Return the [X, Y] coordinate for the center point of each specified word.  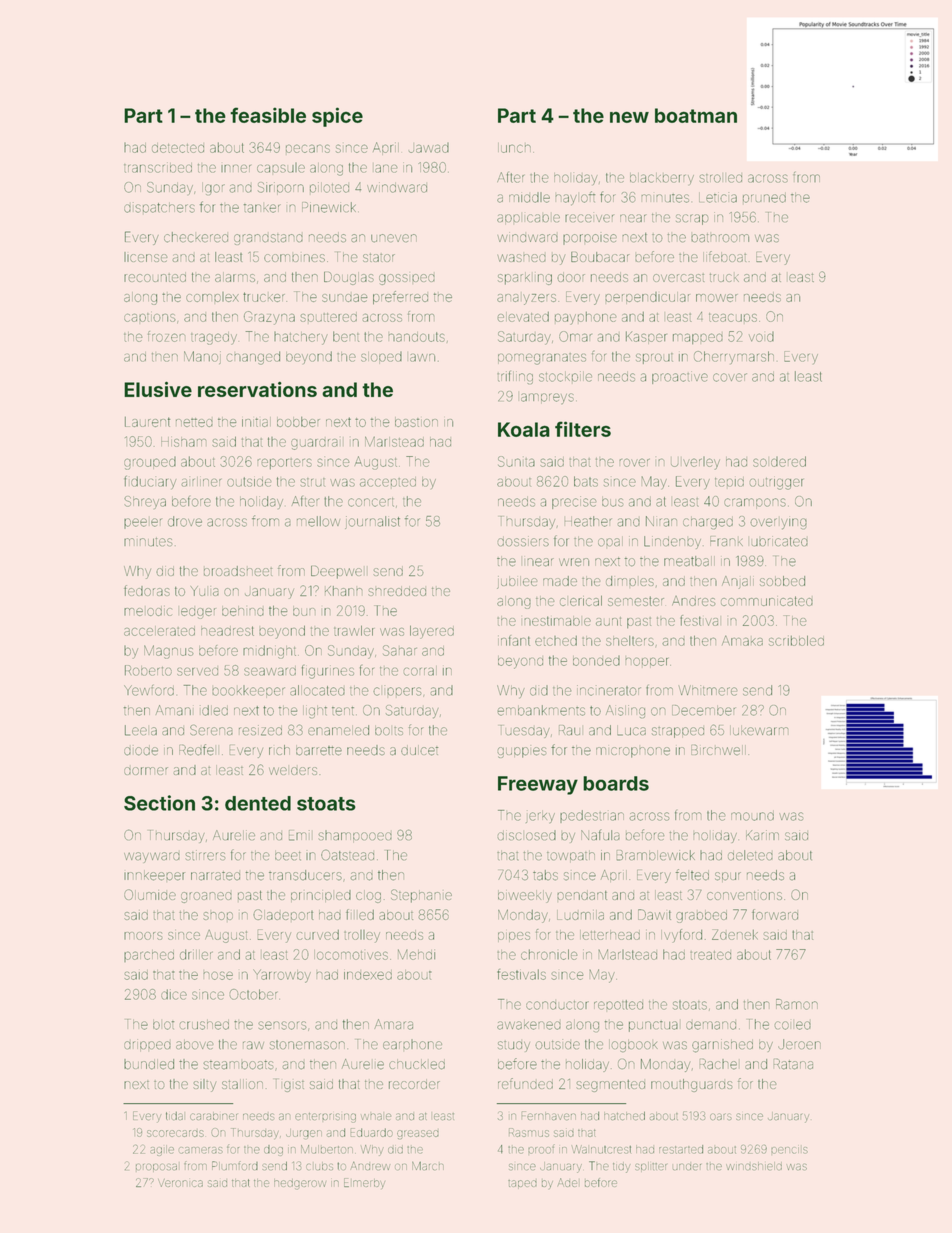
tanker [262, 208]
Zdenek [735, 934]
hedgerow [300, 1184]
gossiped [407, 279]
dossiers [523, 541]
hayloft [575, 198]
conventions [744, 895]
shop [218, 916]
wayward [152, 857]
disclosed [527, 835]
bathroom [720, 238]
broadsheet [238, 571]
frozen [166, 336]
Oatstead [347, 854]
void [761, 337]
